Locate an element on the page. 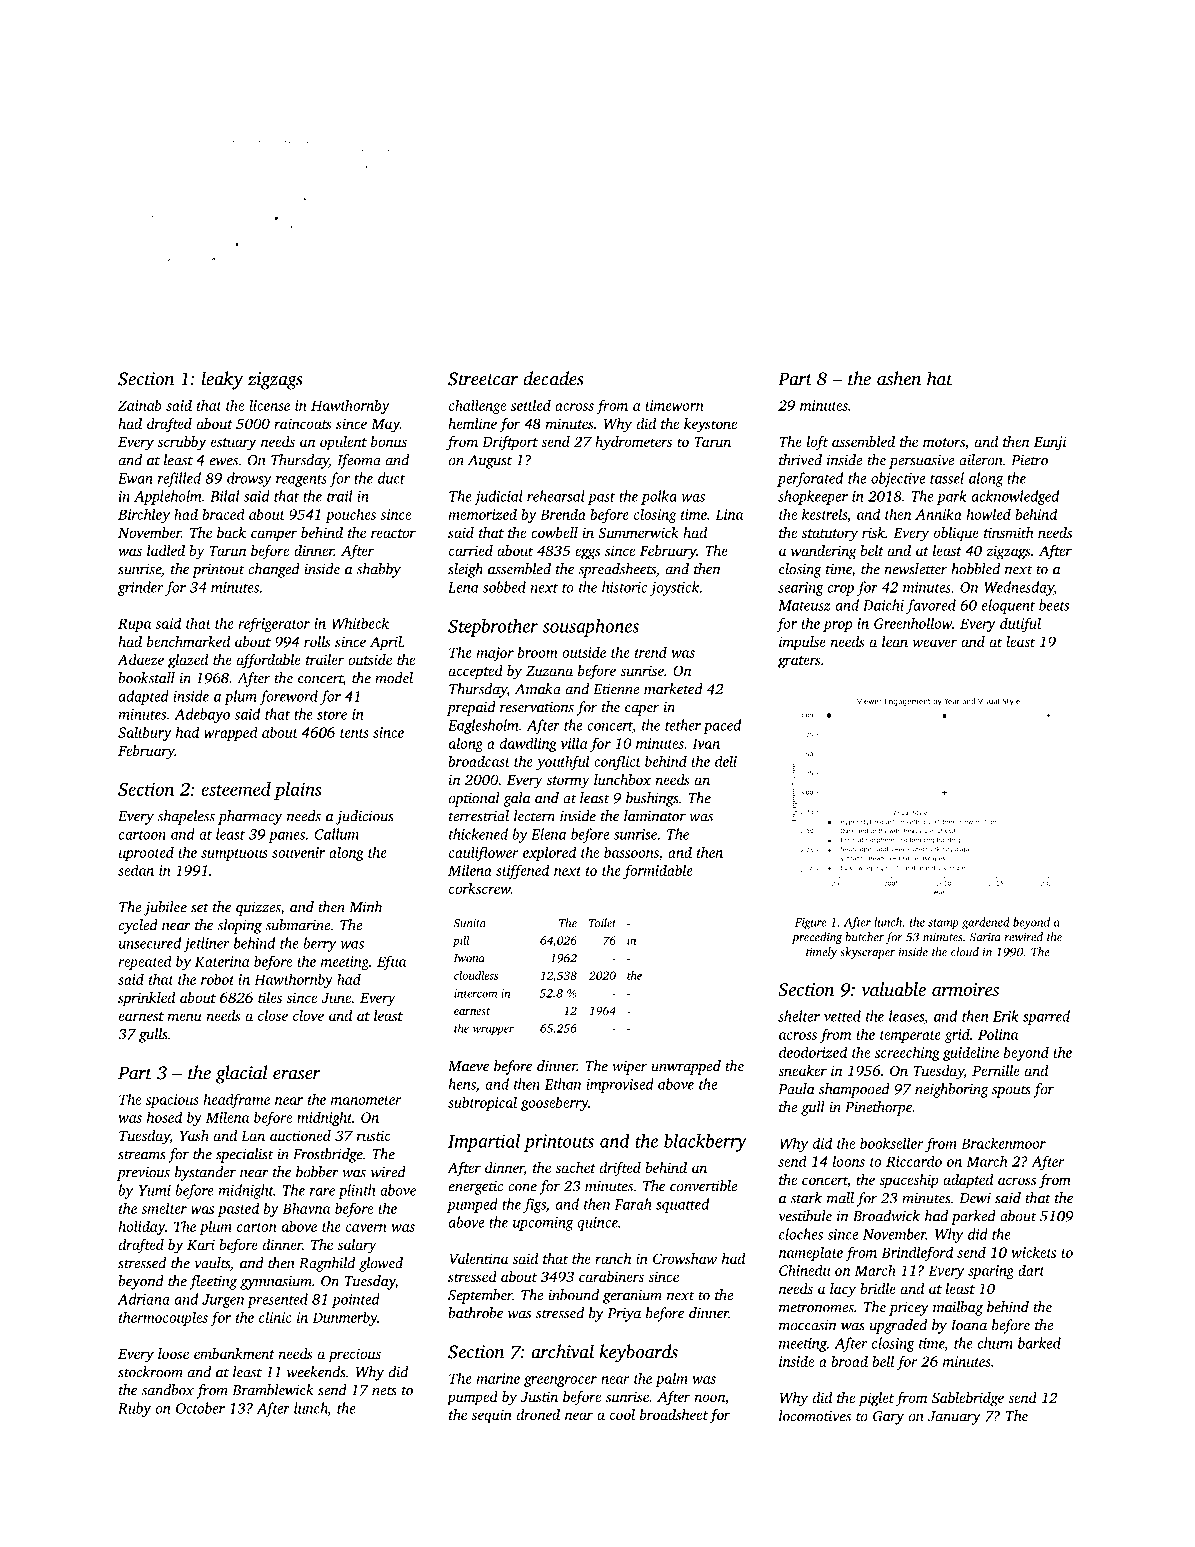 The height and width of the page is (1547, 1195). subtropical is located at coordinates (482, 1103).
